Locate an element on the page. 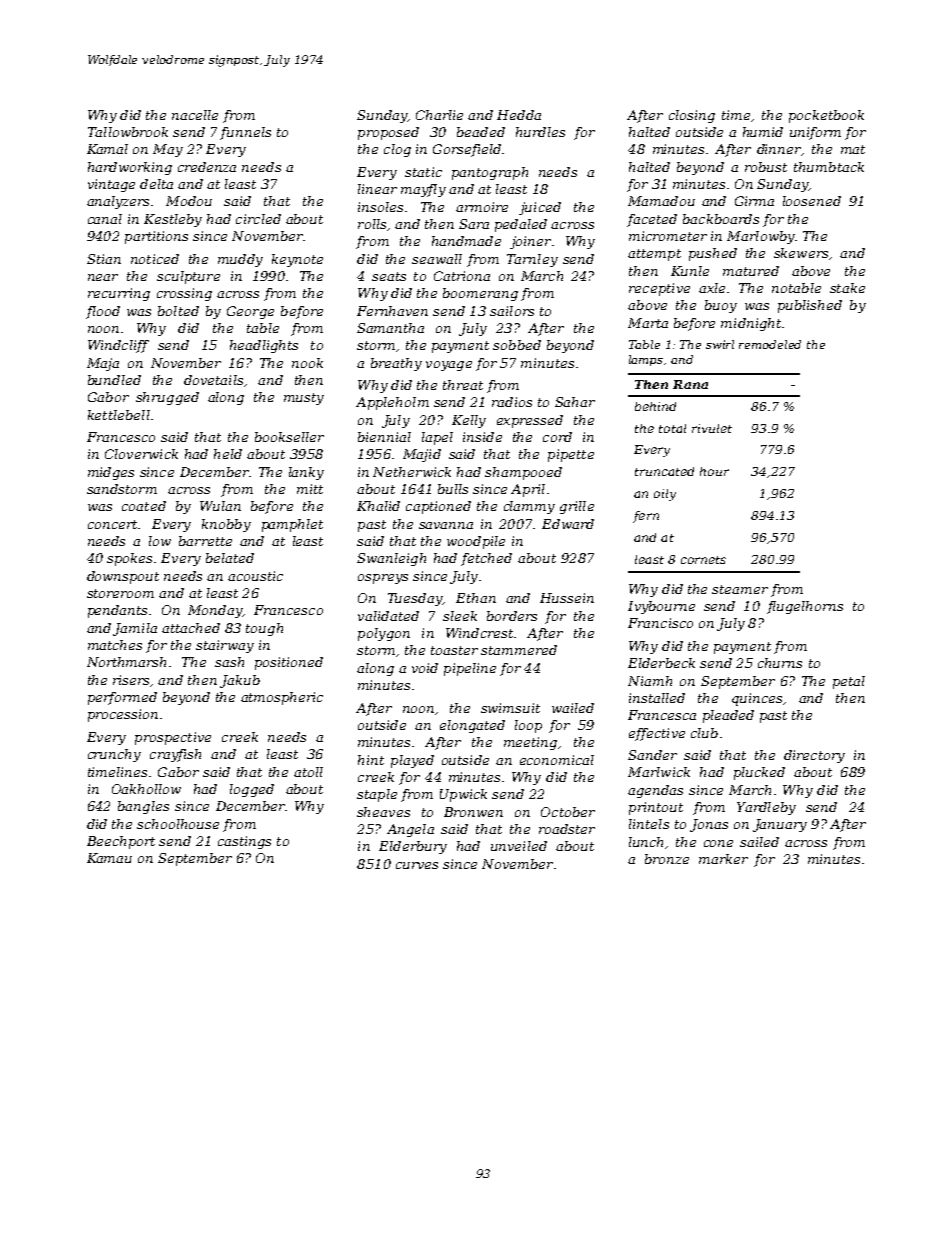  Tallowbrook is located at coordinates (128, 132).
